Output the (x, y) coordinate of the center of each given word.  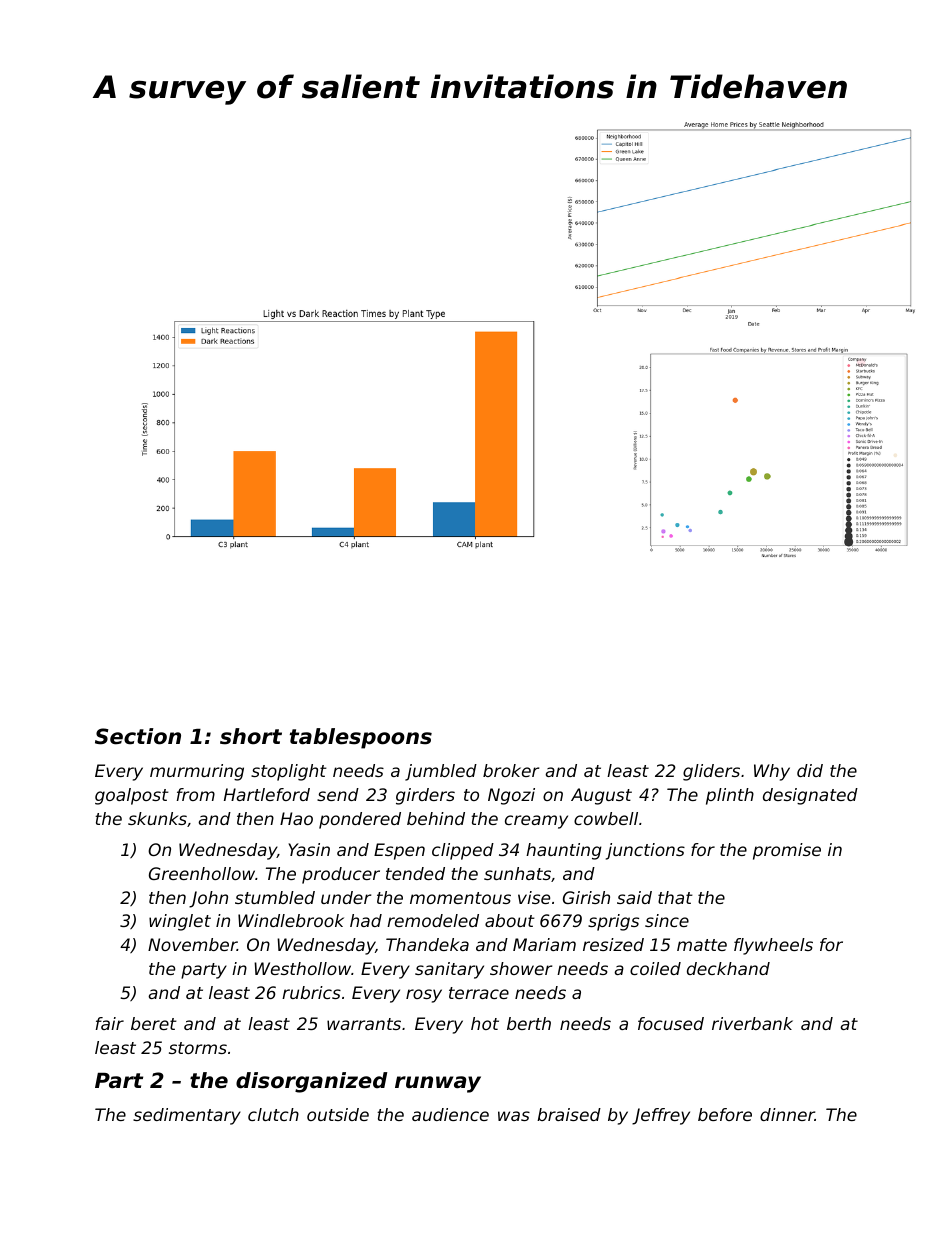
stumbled (275, 897)
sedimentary (187, 1116)
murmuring (197, 772)
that (675, 897)
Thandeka (427, 944)
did (810, 770)
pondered (360, 820)
